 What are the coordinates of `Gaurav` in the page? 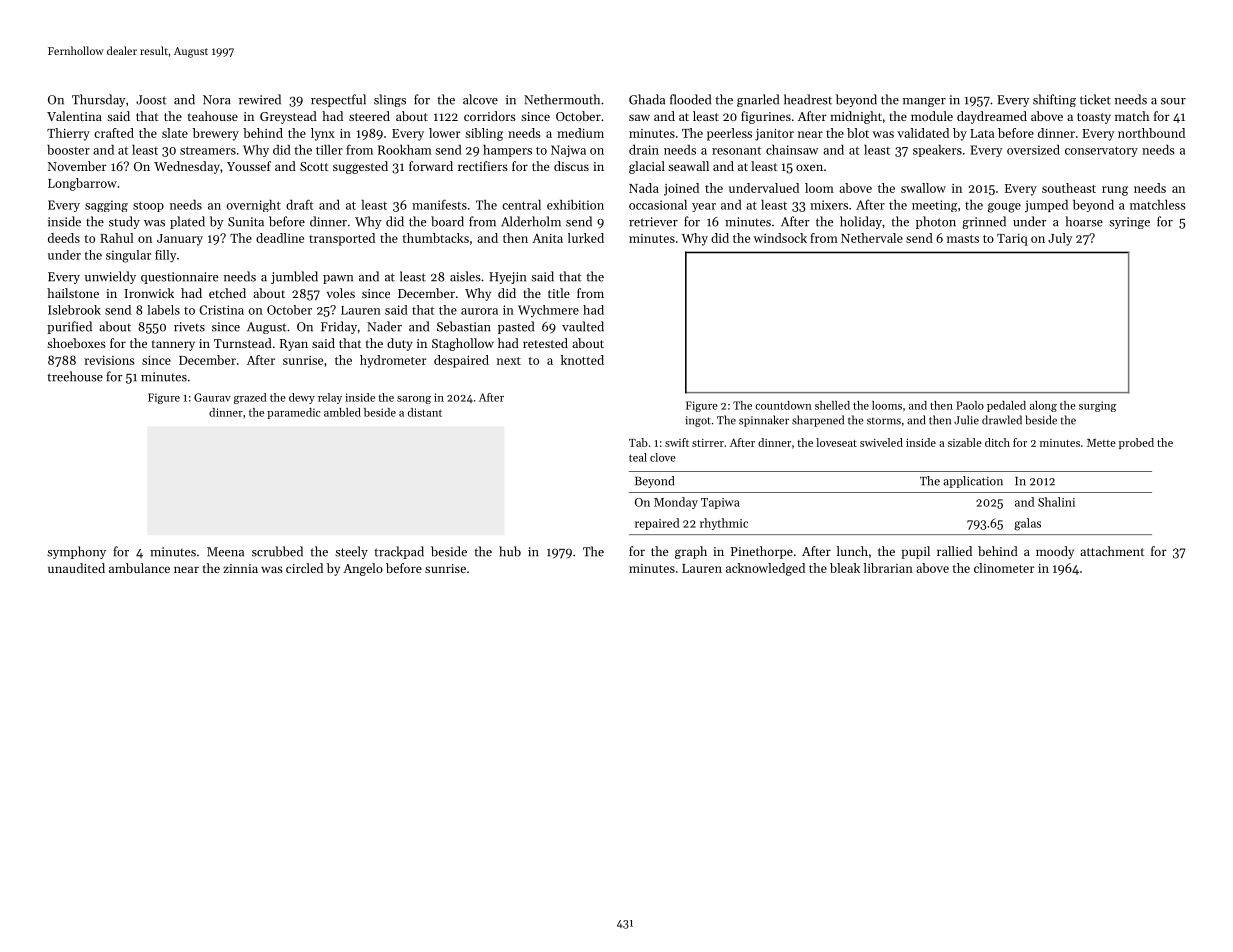 It's located at (212, 397).
